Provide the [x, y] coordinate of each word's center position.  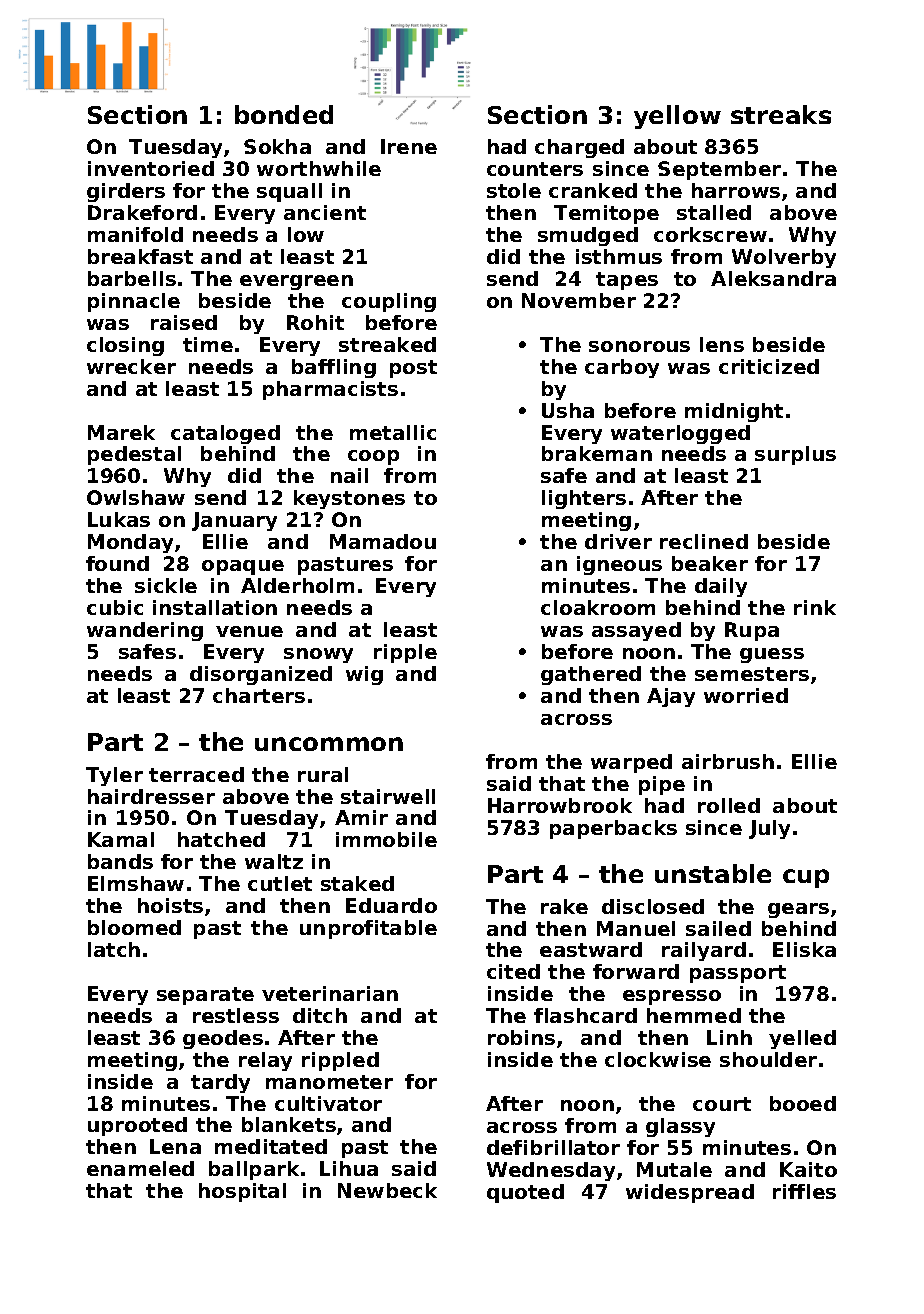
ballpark [254, 1170]
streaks [781, 114]
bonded [284, 114]
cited [513, 971]
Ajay [671, 697]
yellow [677, 117]
